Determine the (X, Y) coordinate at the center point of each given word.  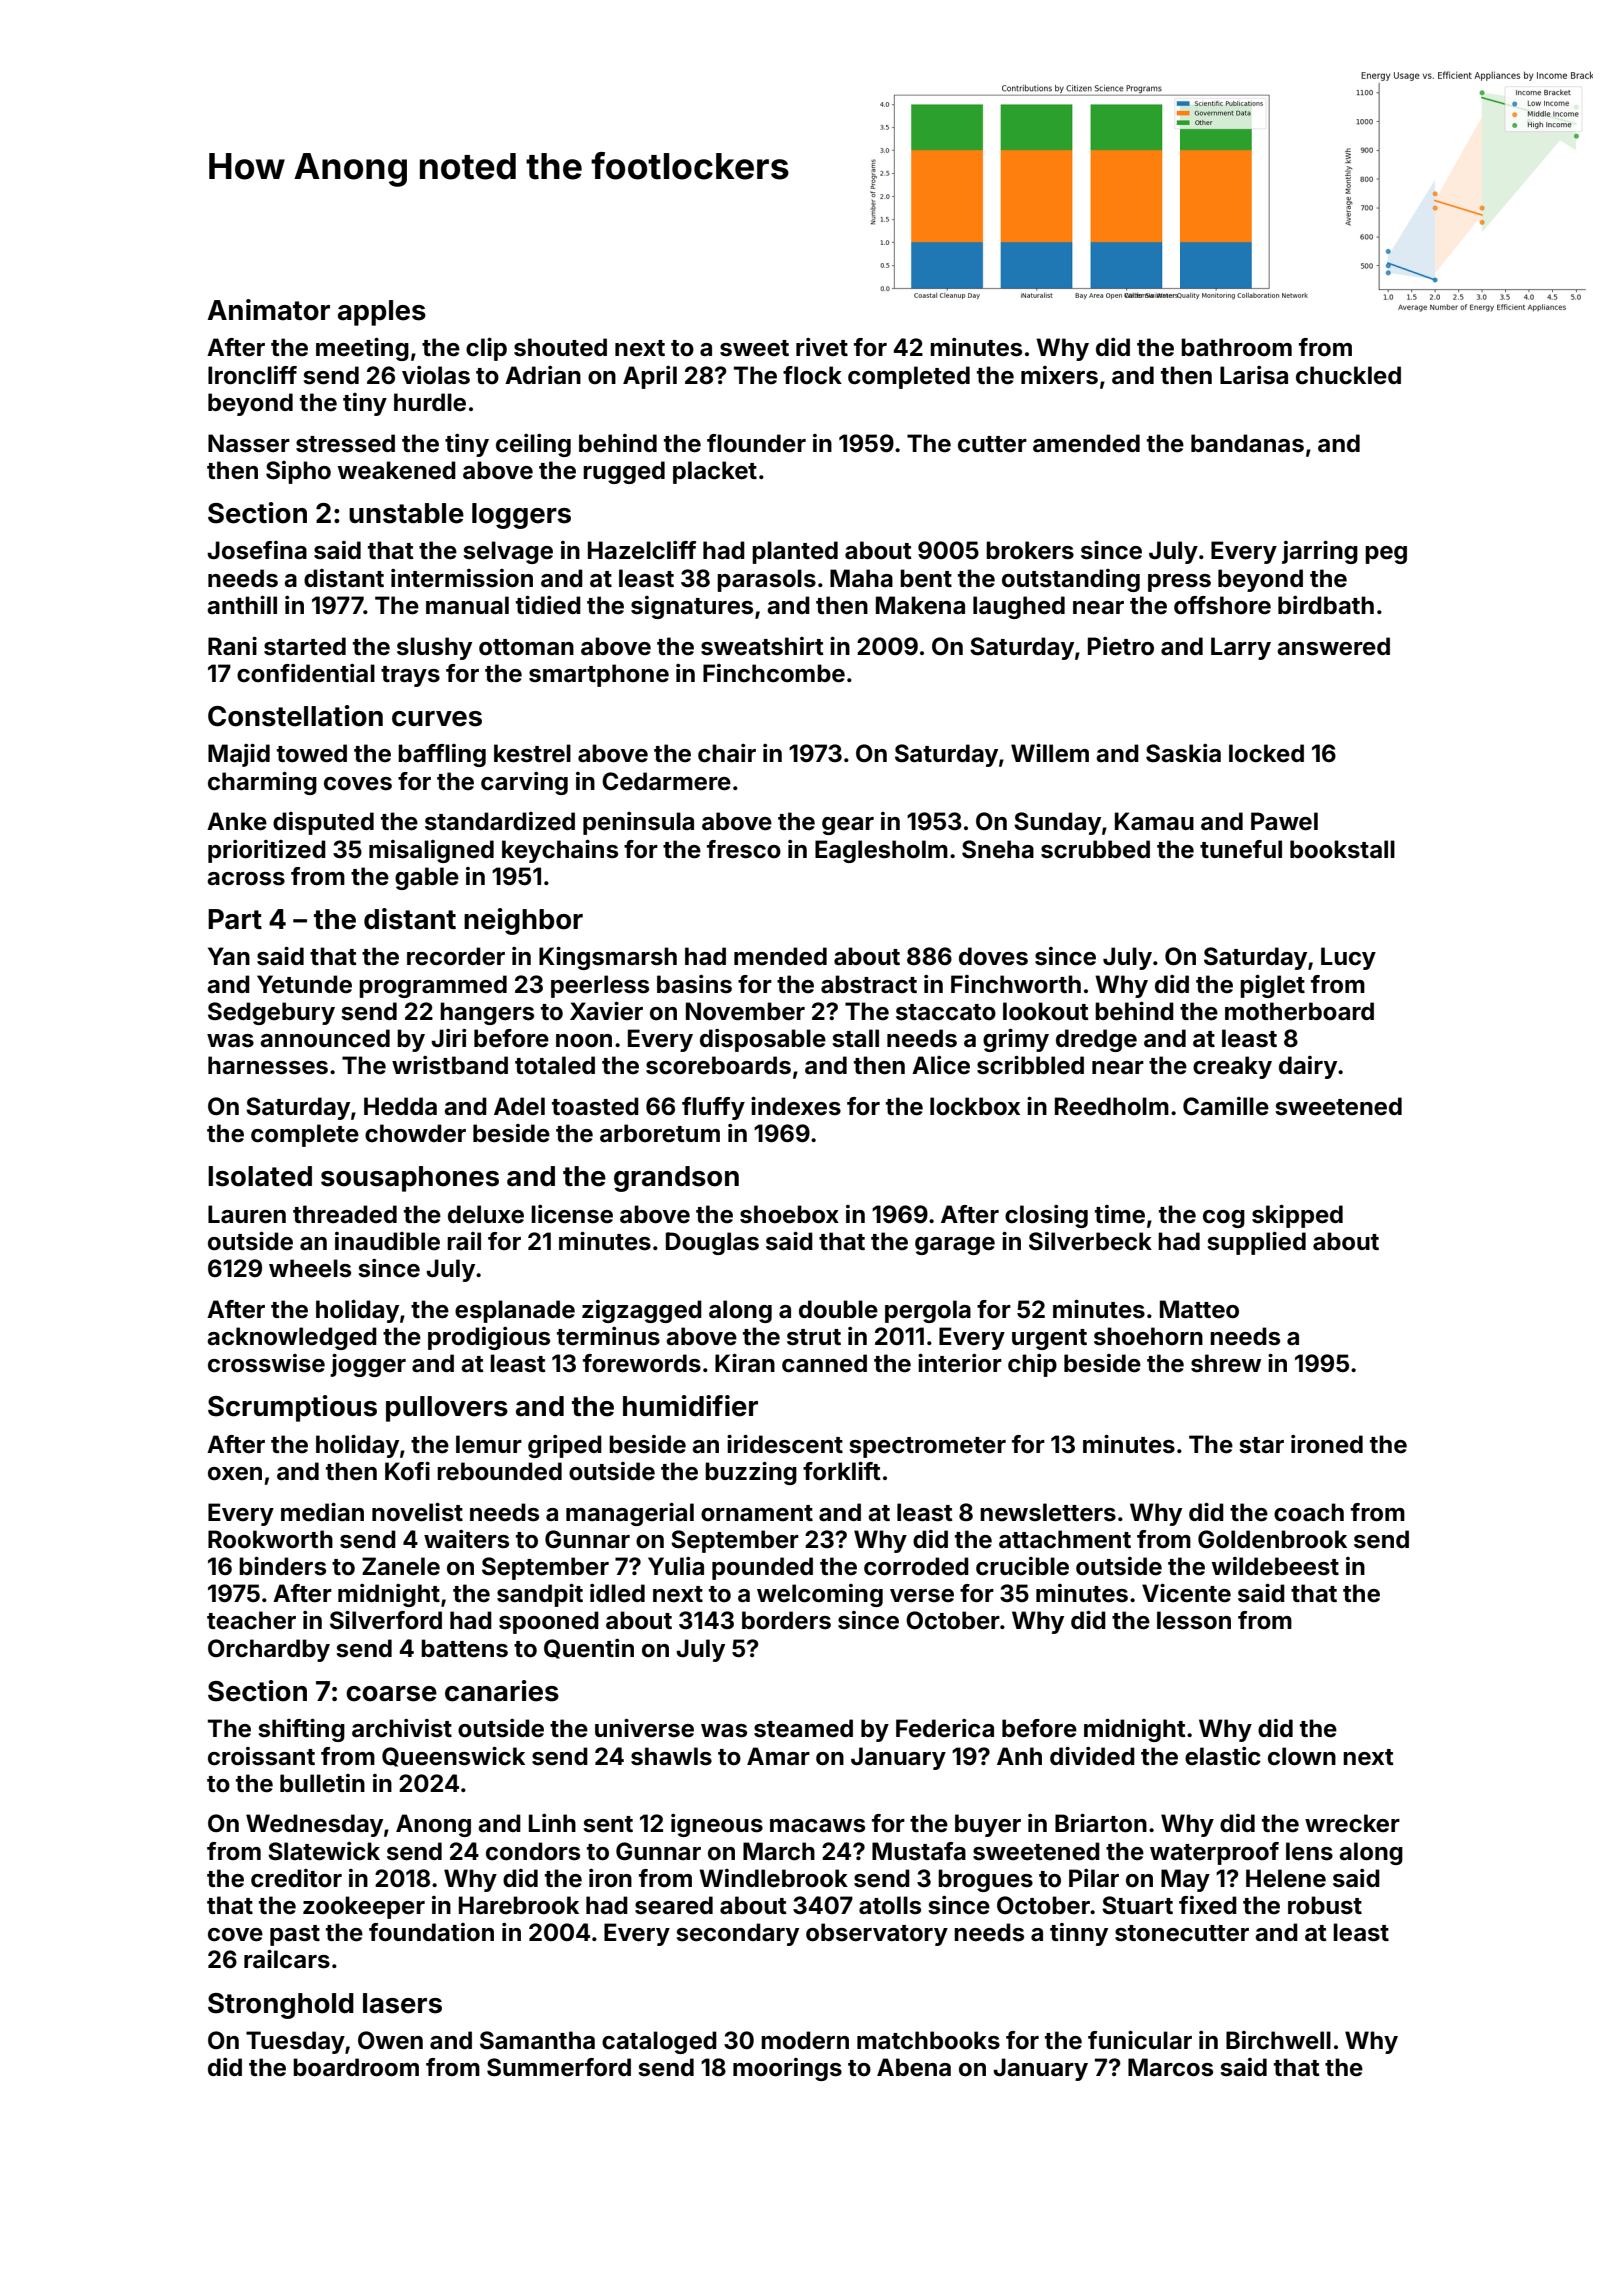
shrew (1226, 1363)
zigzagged (642, 1311)
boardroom (356, 2067)
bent (926, 578)
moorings (787, 2069)
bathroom (1236, 347)
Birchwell (1278, 2040)
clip (486, 349)
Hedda (400, 1106)
